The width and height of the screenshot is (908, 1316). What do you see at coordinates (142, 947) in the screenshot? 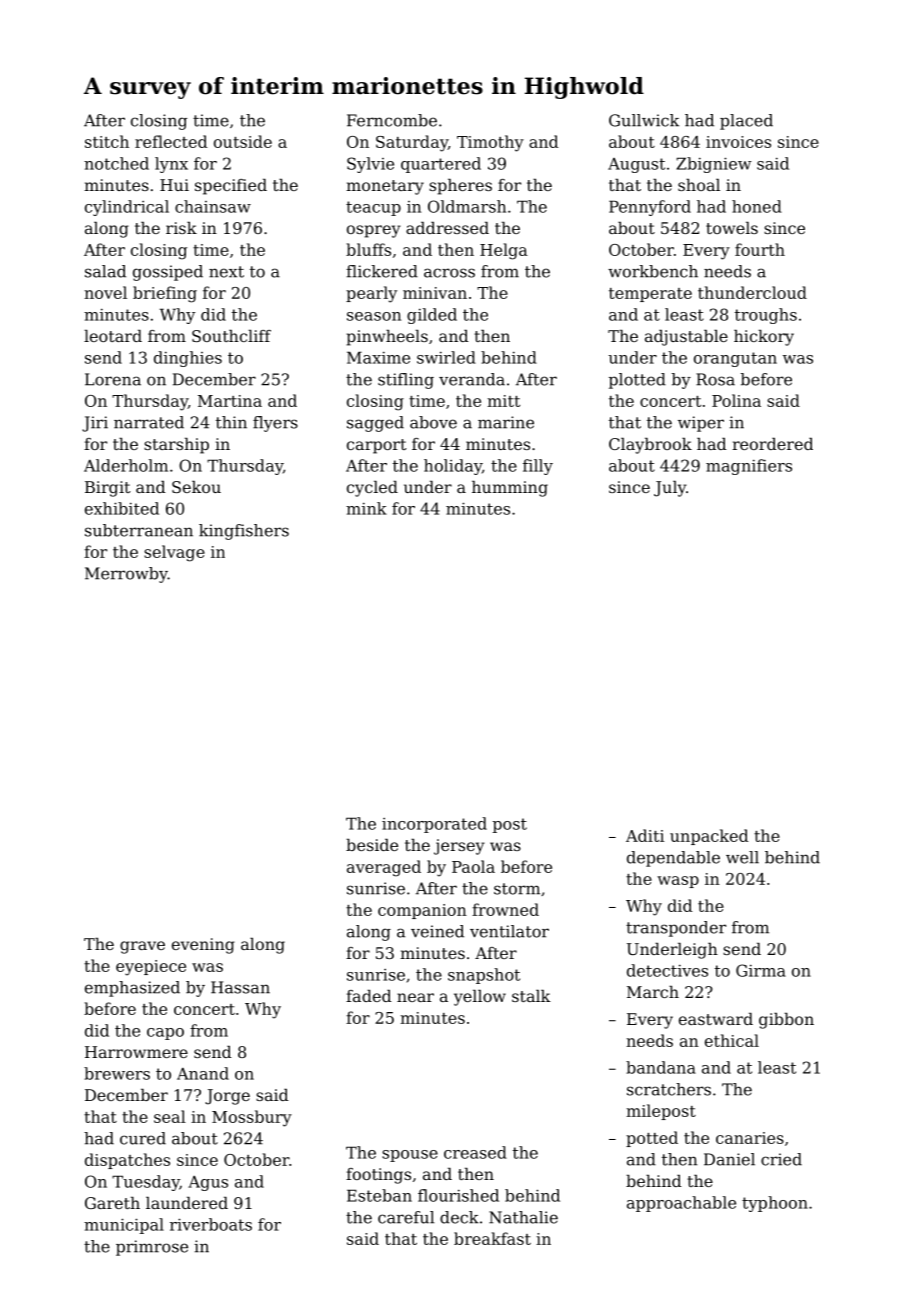
I see `grave` at bounding box center [142, 947].
